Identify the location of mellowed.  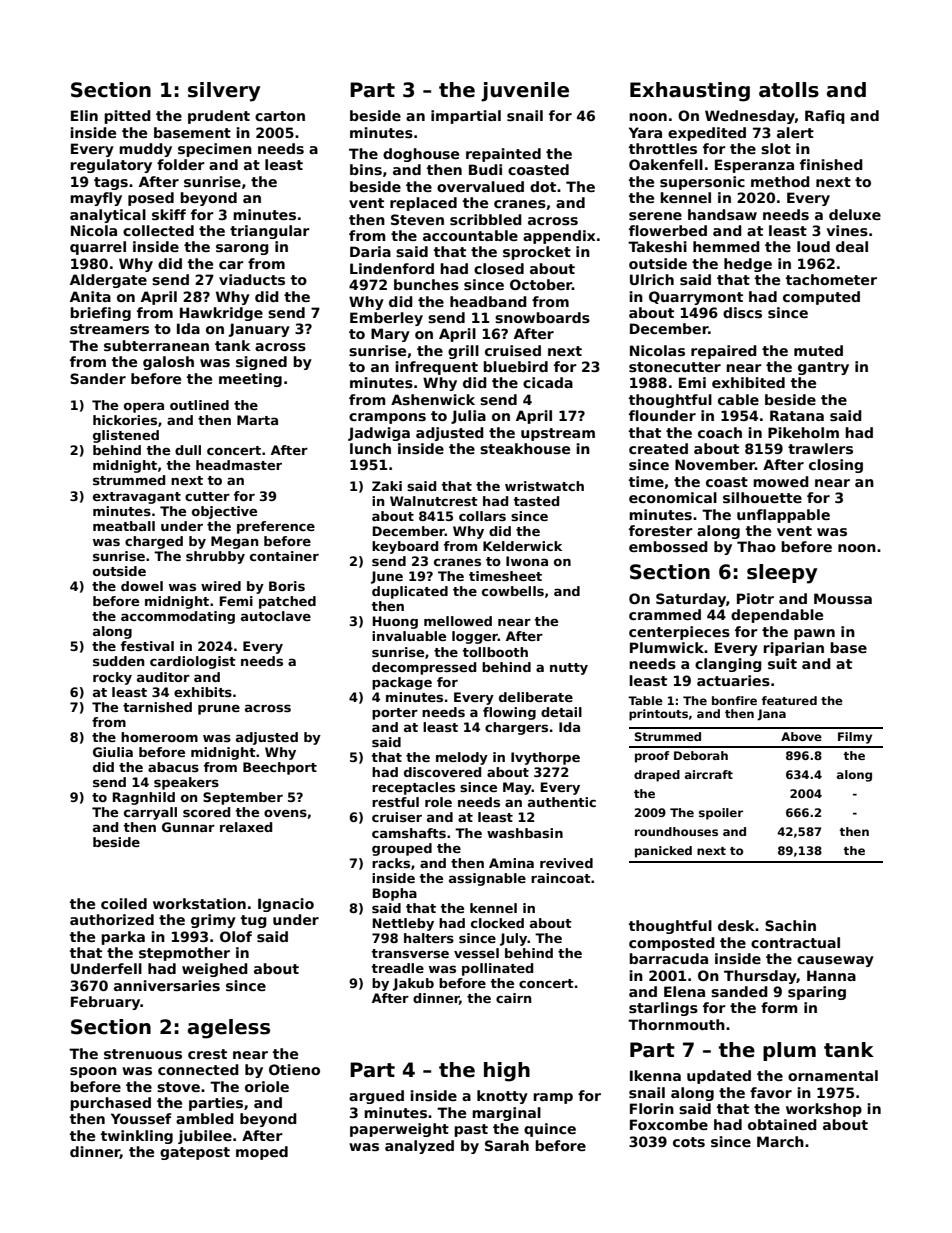
(458, 621).
